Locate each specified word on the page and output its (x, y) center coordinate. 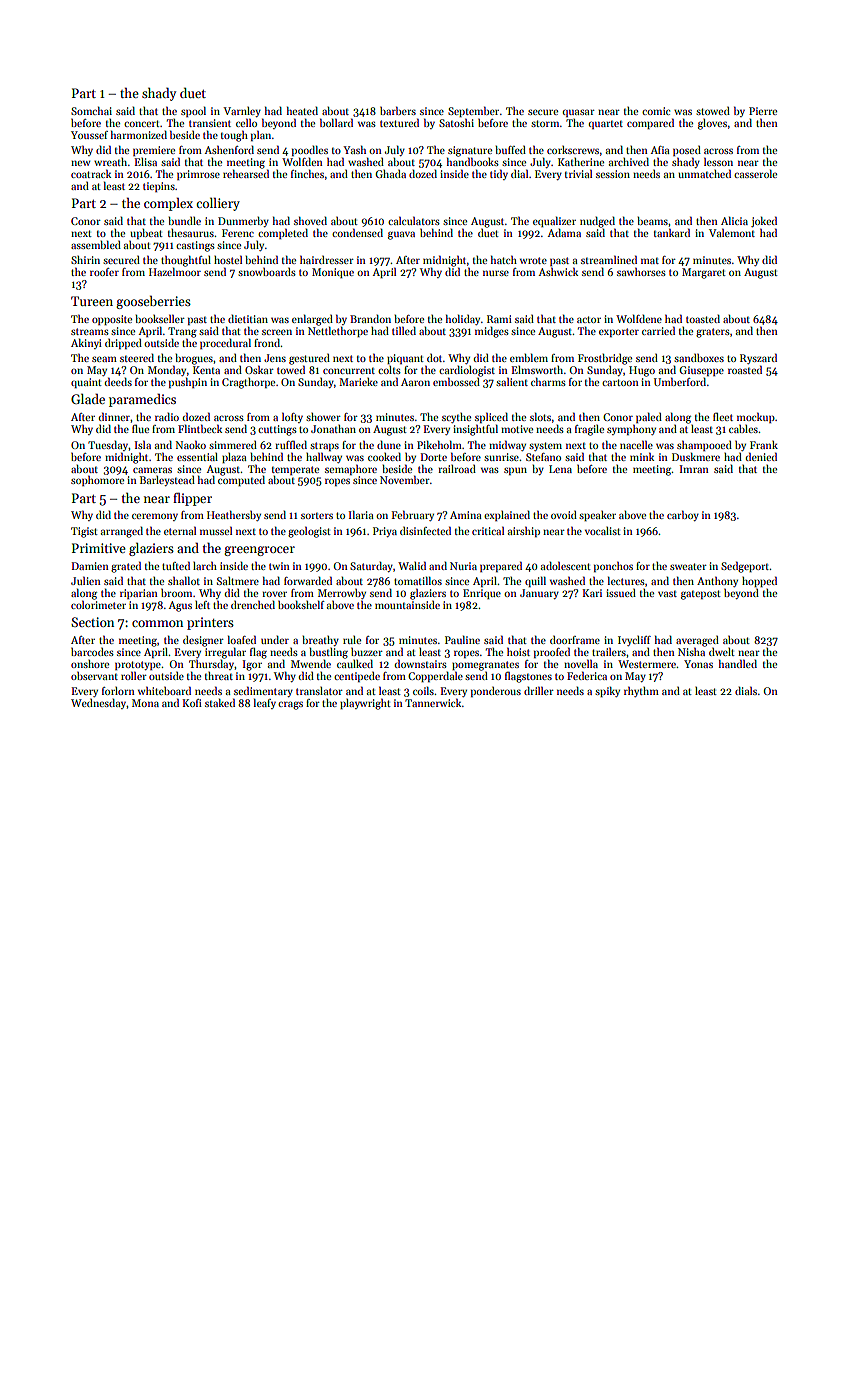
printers (210, 623)
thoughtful (186, 261)
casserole (755, 173)
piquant (405, 359)
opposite (112, 320)
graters (713, 333)
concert (142, 123)
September (473, 111)
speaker (597, 516)
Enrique (482, 594)
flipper (192, 499)
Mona (145, 703)
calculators (414, 220)
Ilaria (361, 514)
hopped (759, 581)
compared (650, 123)
